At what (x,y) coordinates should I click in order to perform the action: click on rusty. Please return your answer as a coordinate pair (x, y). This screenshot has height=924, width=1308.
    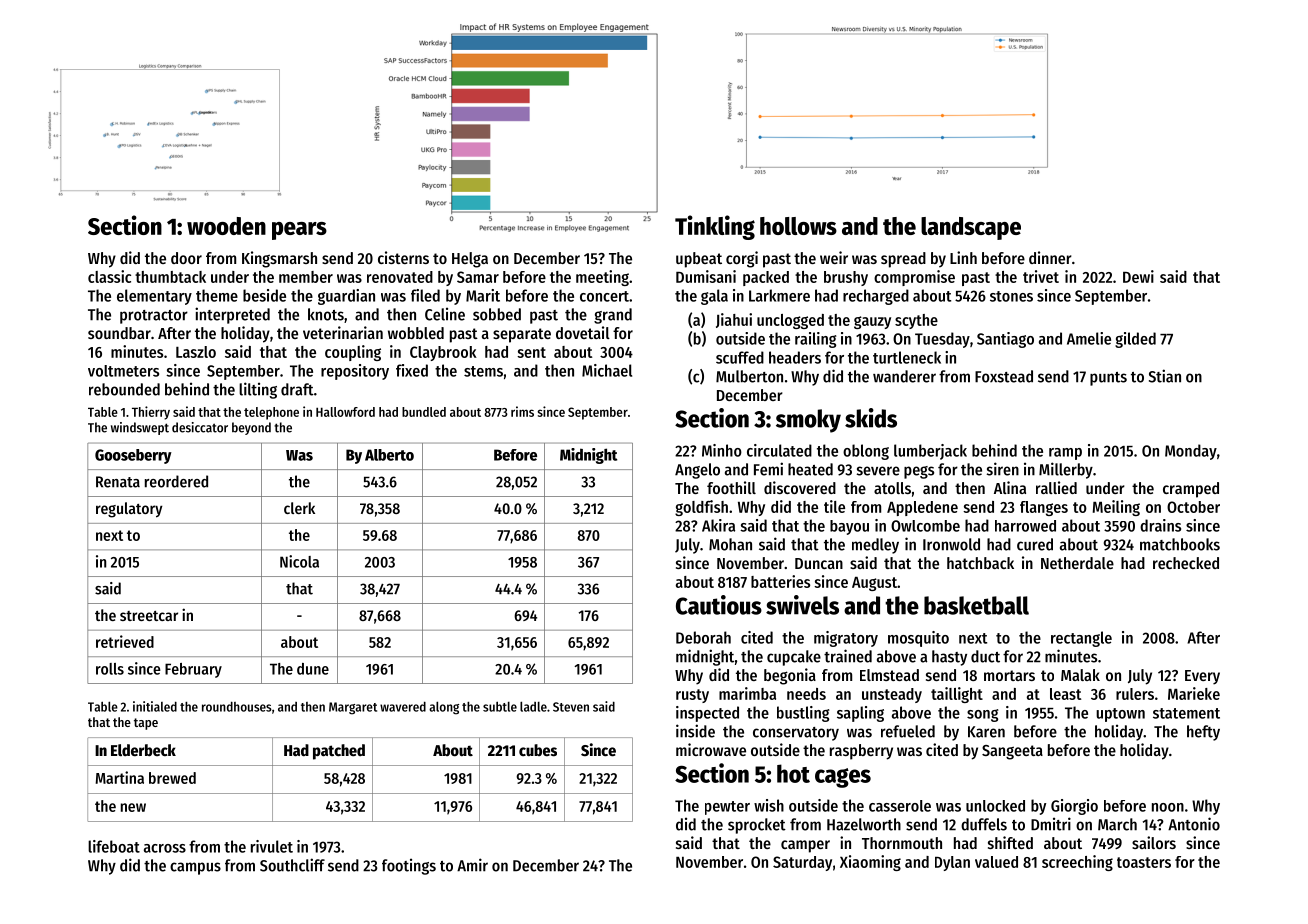
    Looking at the image, I should click on (692, 696).
